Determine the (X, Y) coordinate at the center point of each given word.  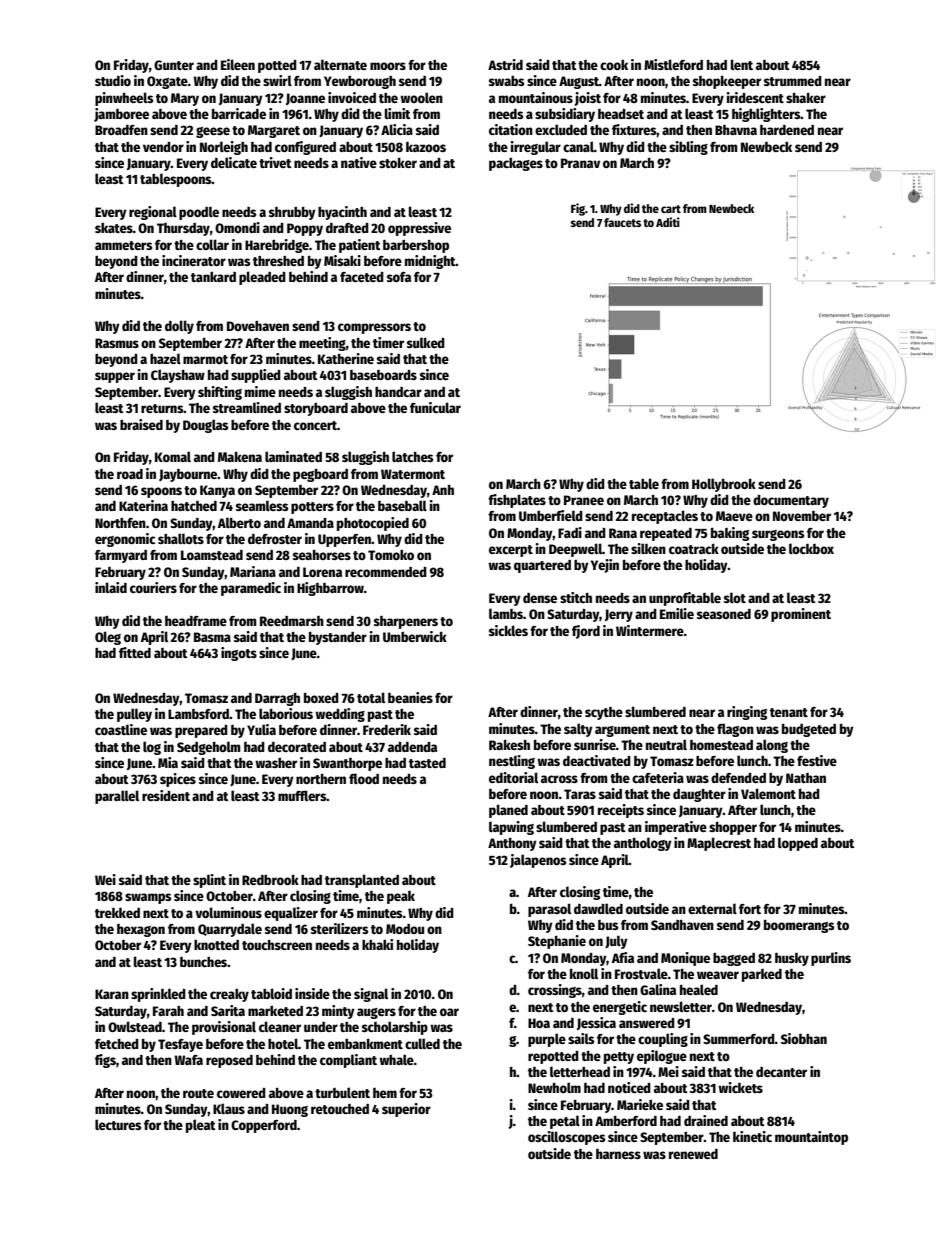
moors (388, 66)
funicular (435, 407)
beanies (410, 697)
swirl (277, 80)
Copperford (264, 1126)
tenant (789, 712)
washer (276, 763)
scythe (604, 713)
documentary (791, 501)
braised (141, 424)
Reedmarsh (292, 621)
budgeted (809, 730)
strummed (793, 81)
